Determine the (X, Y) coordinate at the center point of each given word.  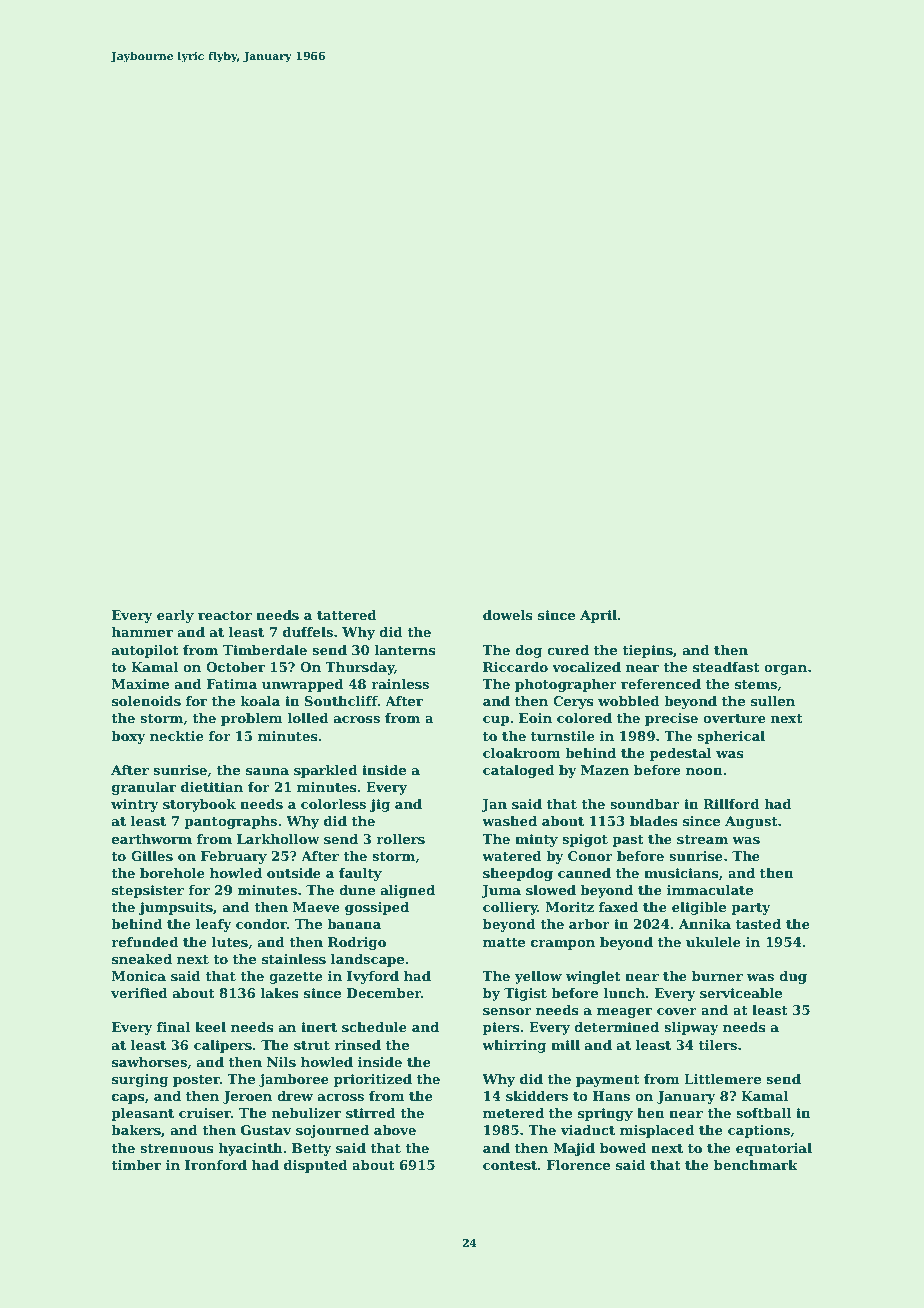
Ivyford (373, 977)
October (235, 667)
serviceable (741, 993)
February (234, 857)
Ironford (216, 1165)
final (174, 1027)
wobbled (629, 701)
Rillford (731, 804)
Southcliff (341, 701)
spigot (585, 840)
